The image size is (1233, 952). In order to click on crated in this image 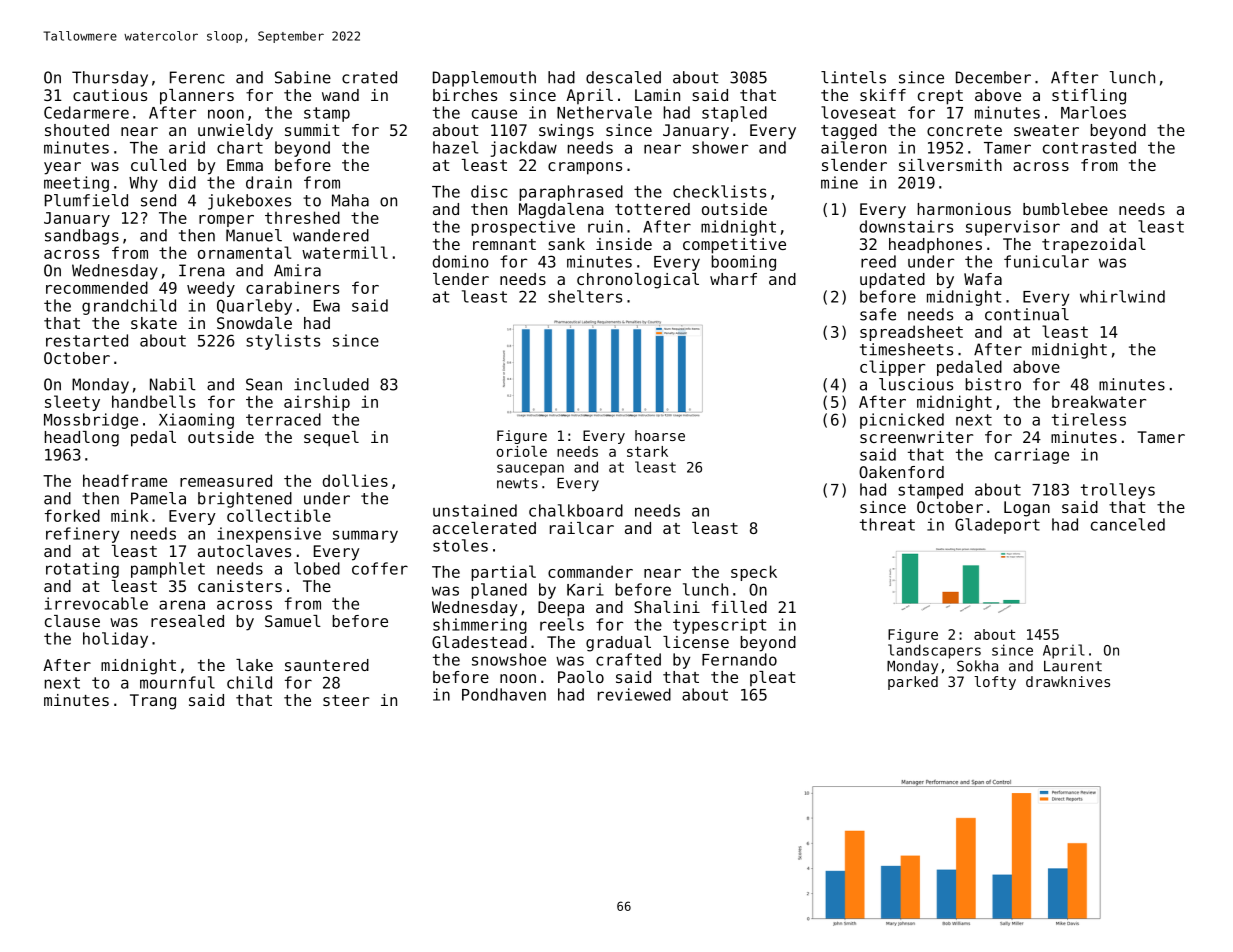, I will do `click(369, 77)`.
